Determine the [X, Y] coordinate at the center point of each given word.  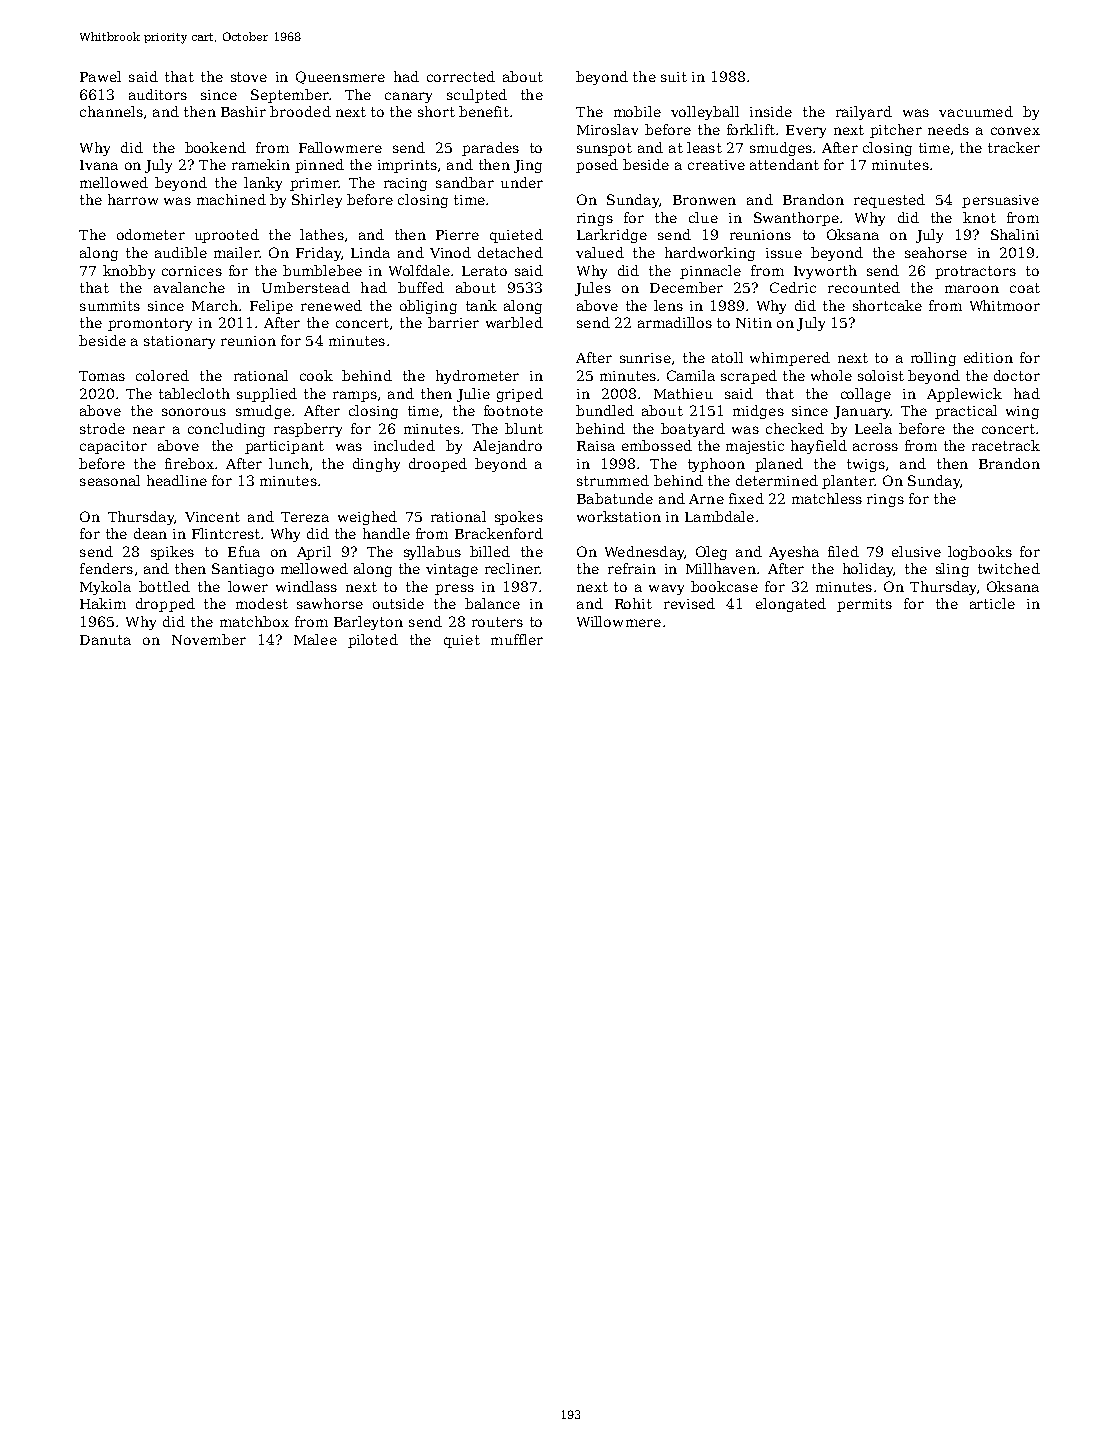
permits [864, 605]
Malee [315, 639]
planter [848, 482]
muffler [517, 639]
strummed [613, 480]
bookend [215, 147]
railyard [864, 113]
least [704, 147]
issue [784, 253]
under [522, 182]
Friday [318, 254]
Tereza [305, 517]
